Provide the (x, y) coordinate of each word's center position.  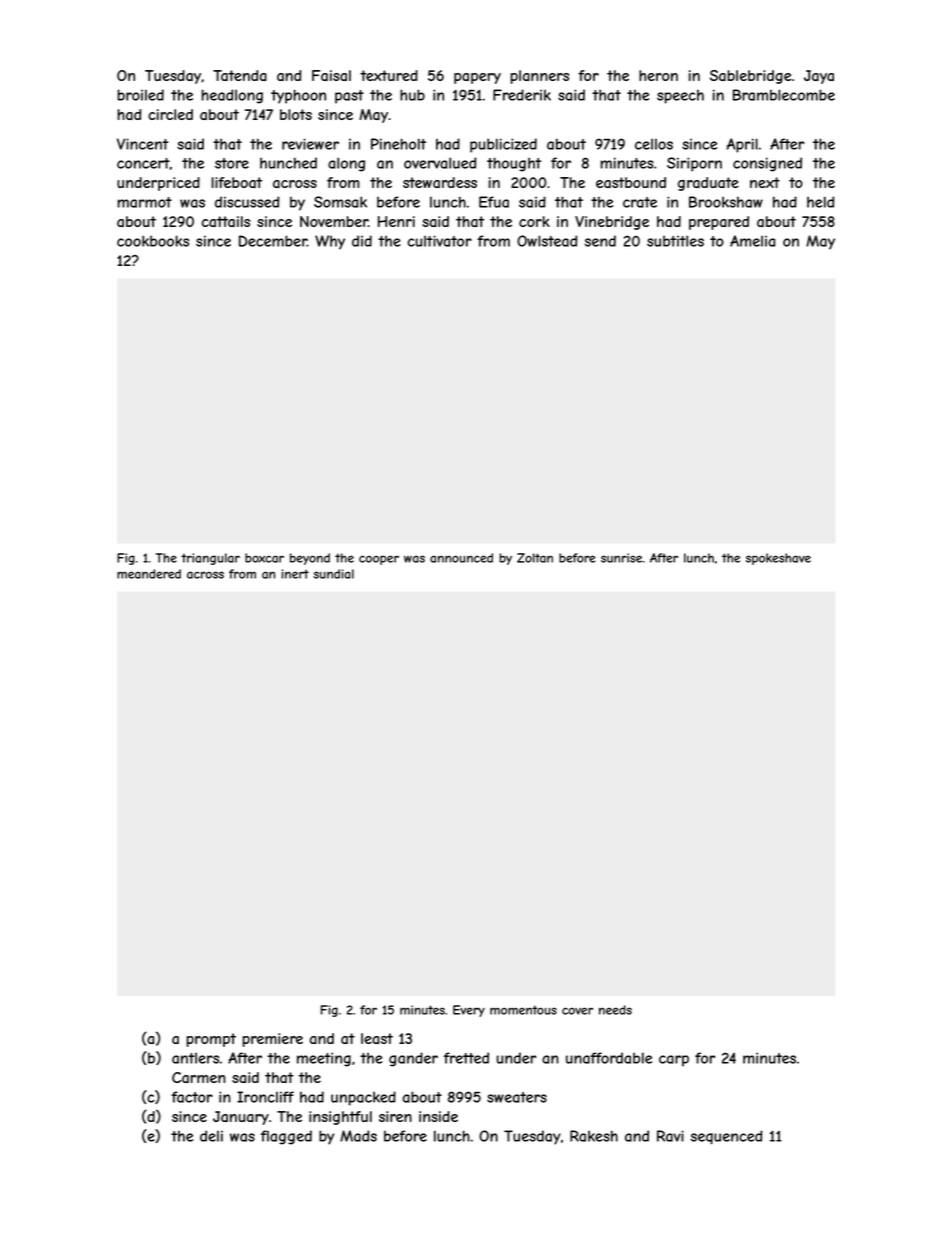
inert (295, 574)
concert (143, 163)
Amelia (752, 241)
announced (461, 558)
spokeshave (778, 559)
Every (469, 1011)
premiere (272, 1040)
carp (674, 1061)
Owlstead (547, 241)
